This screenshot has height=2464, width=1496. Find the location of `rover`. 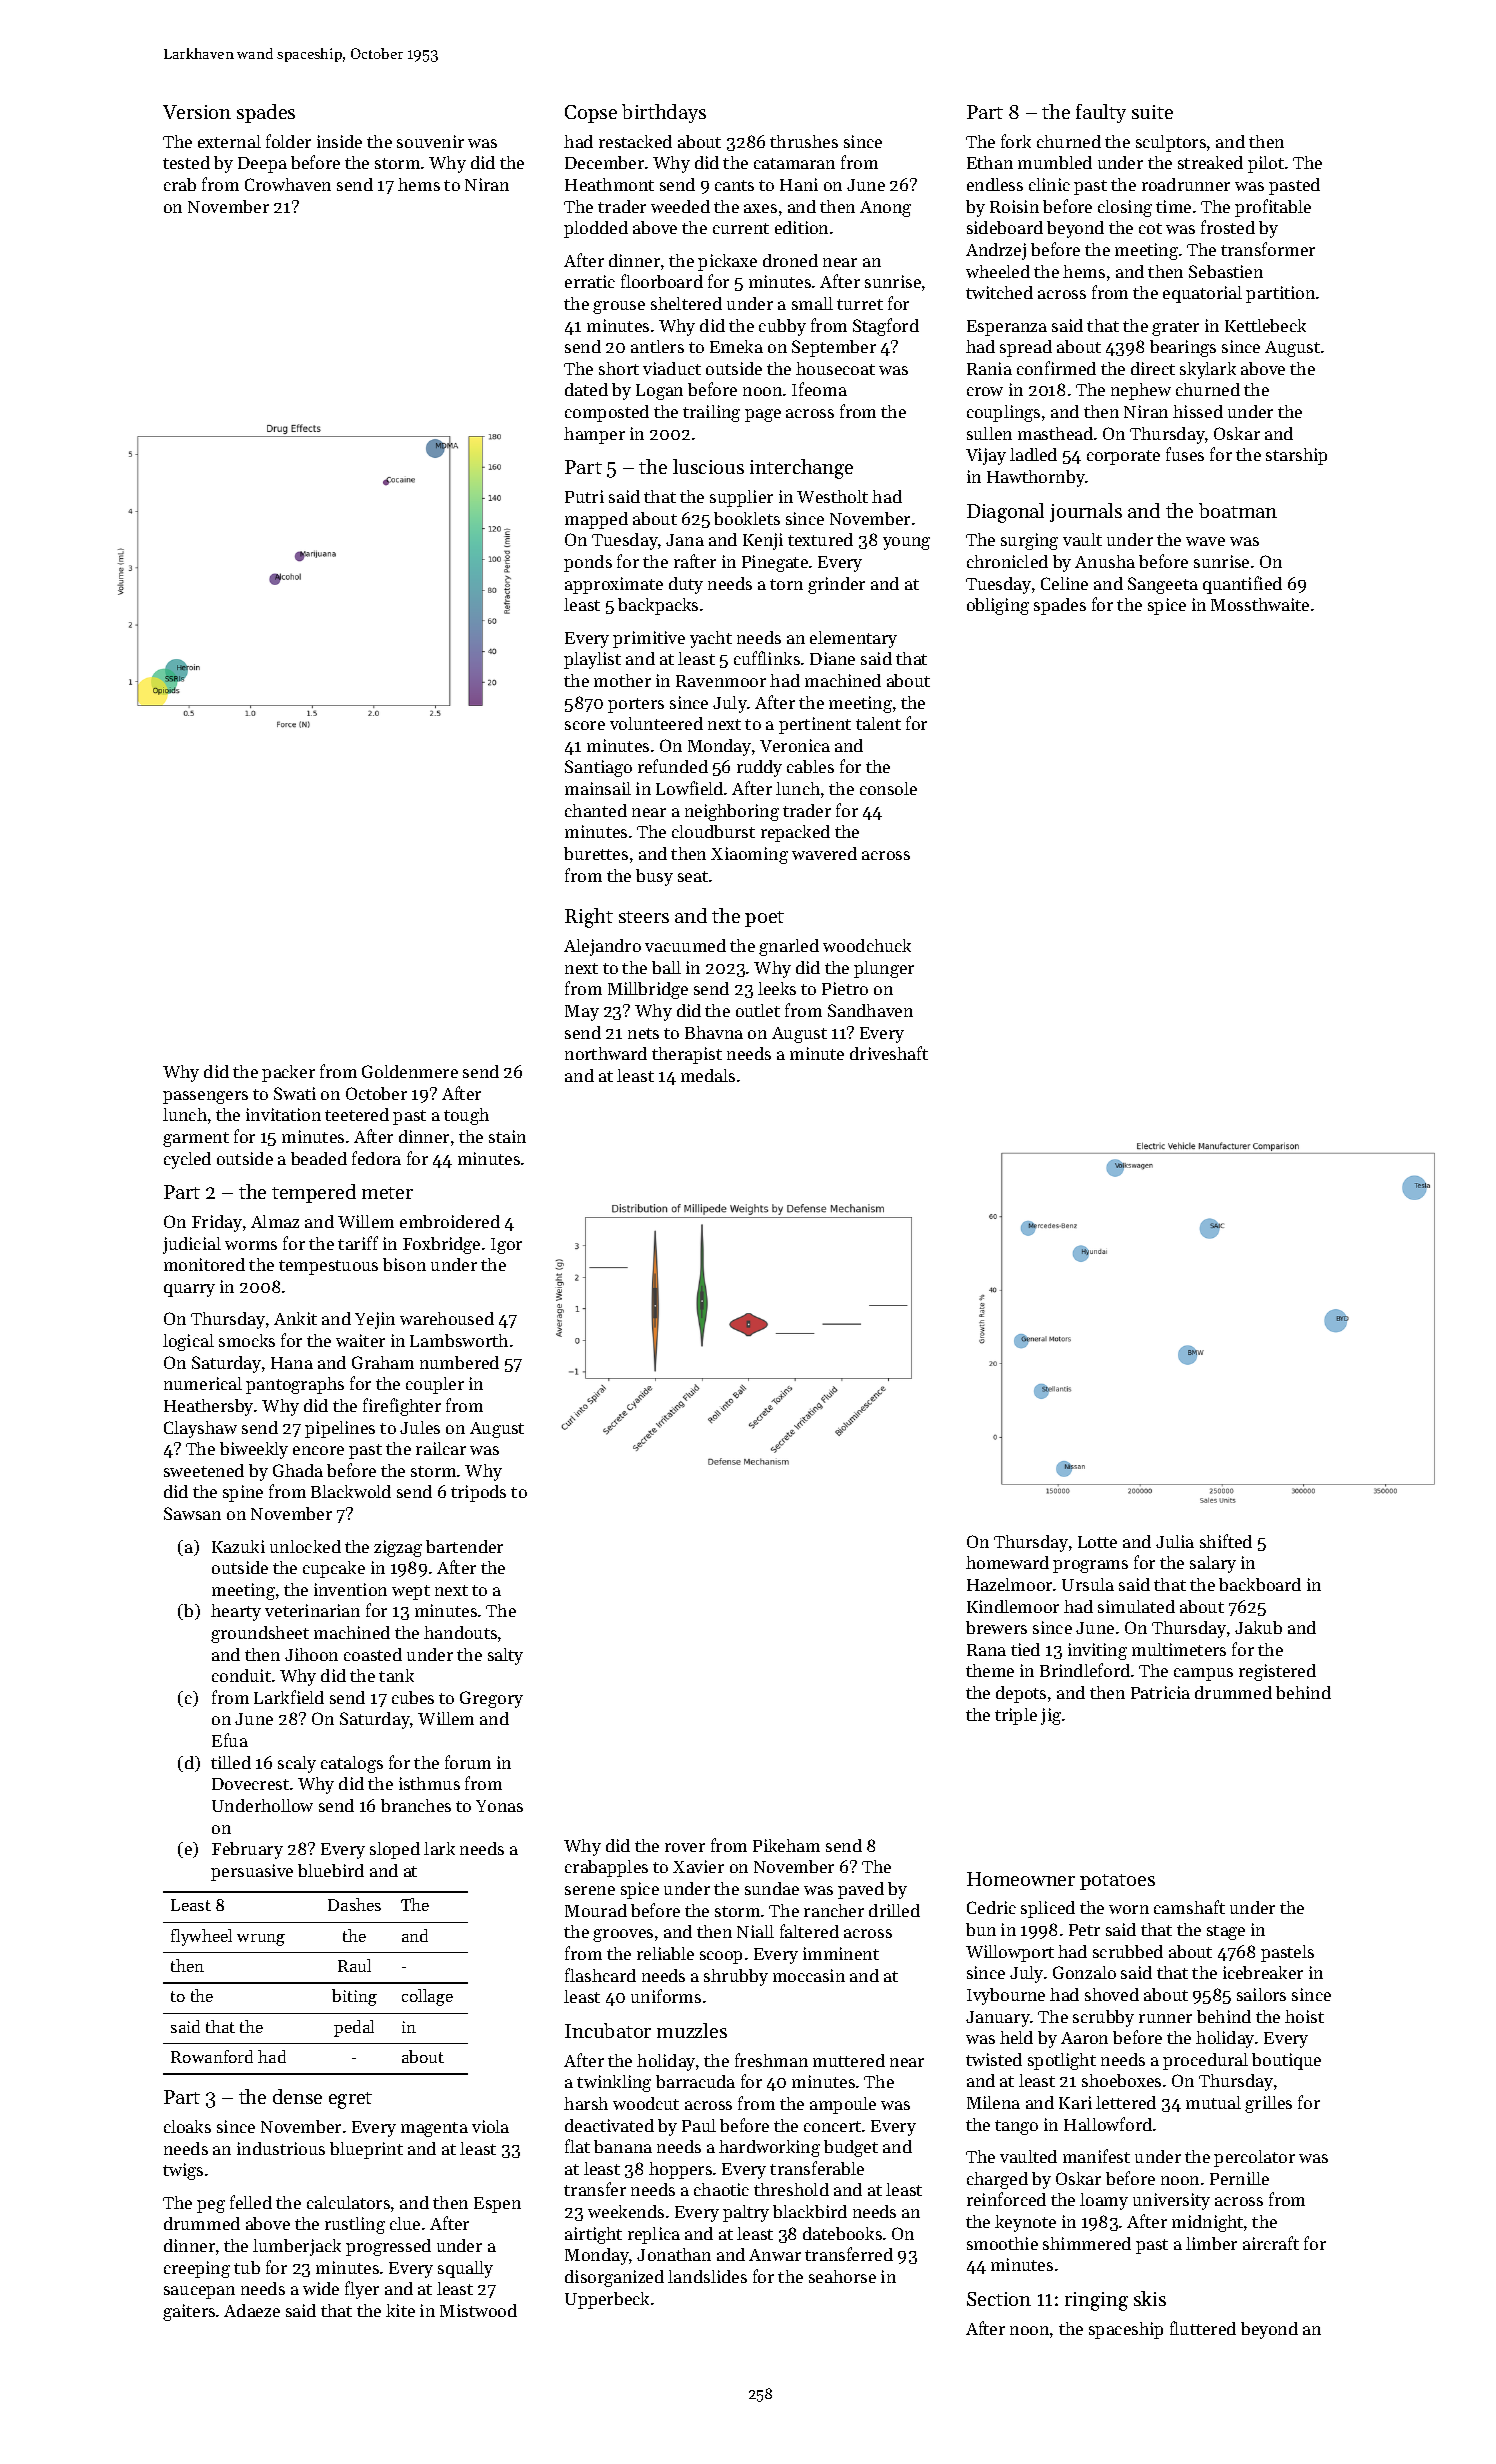

rover is located at coordinates (685, 1847).
